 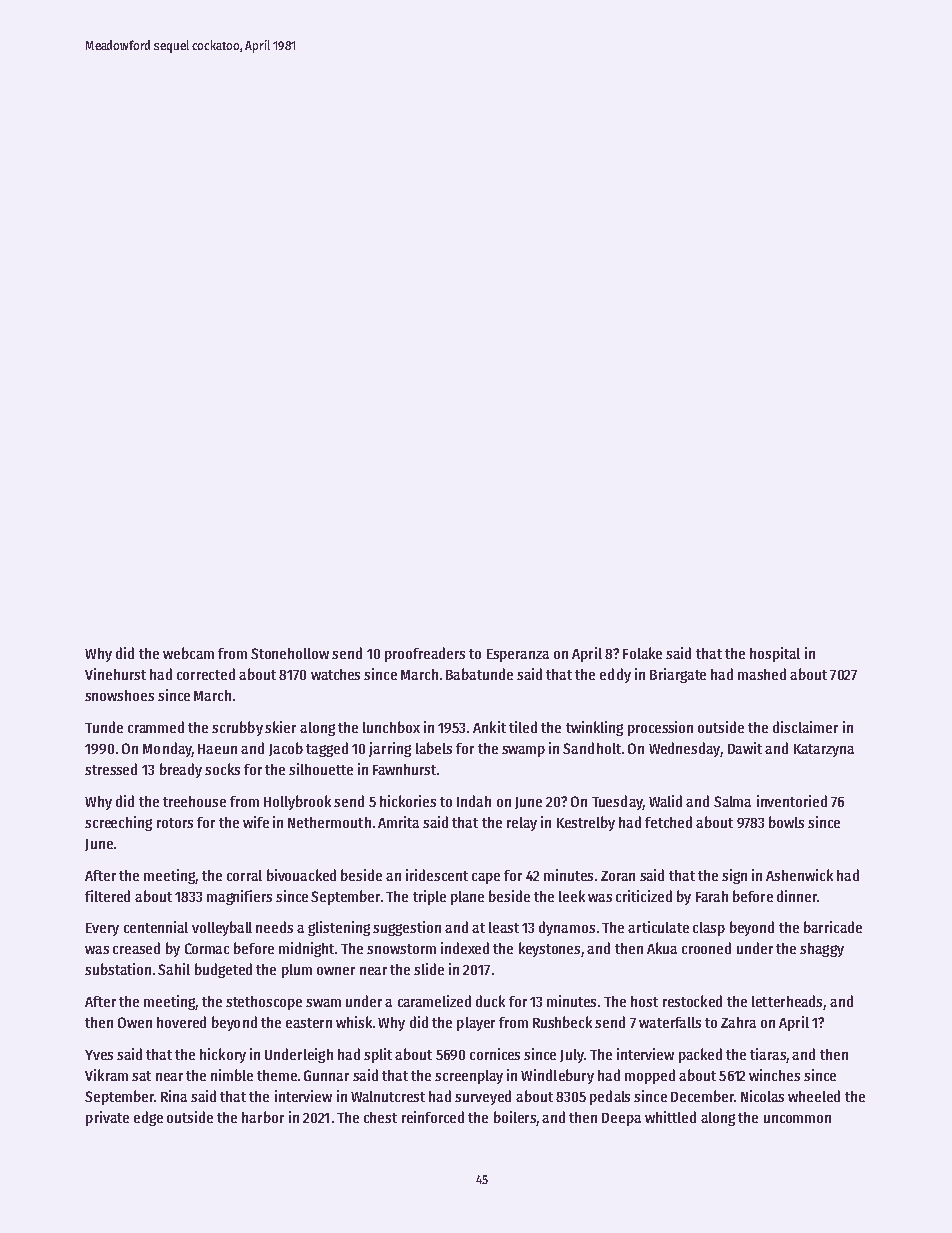 I want to click on Briargate, so click(x=678, y=675).
